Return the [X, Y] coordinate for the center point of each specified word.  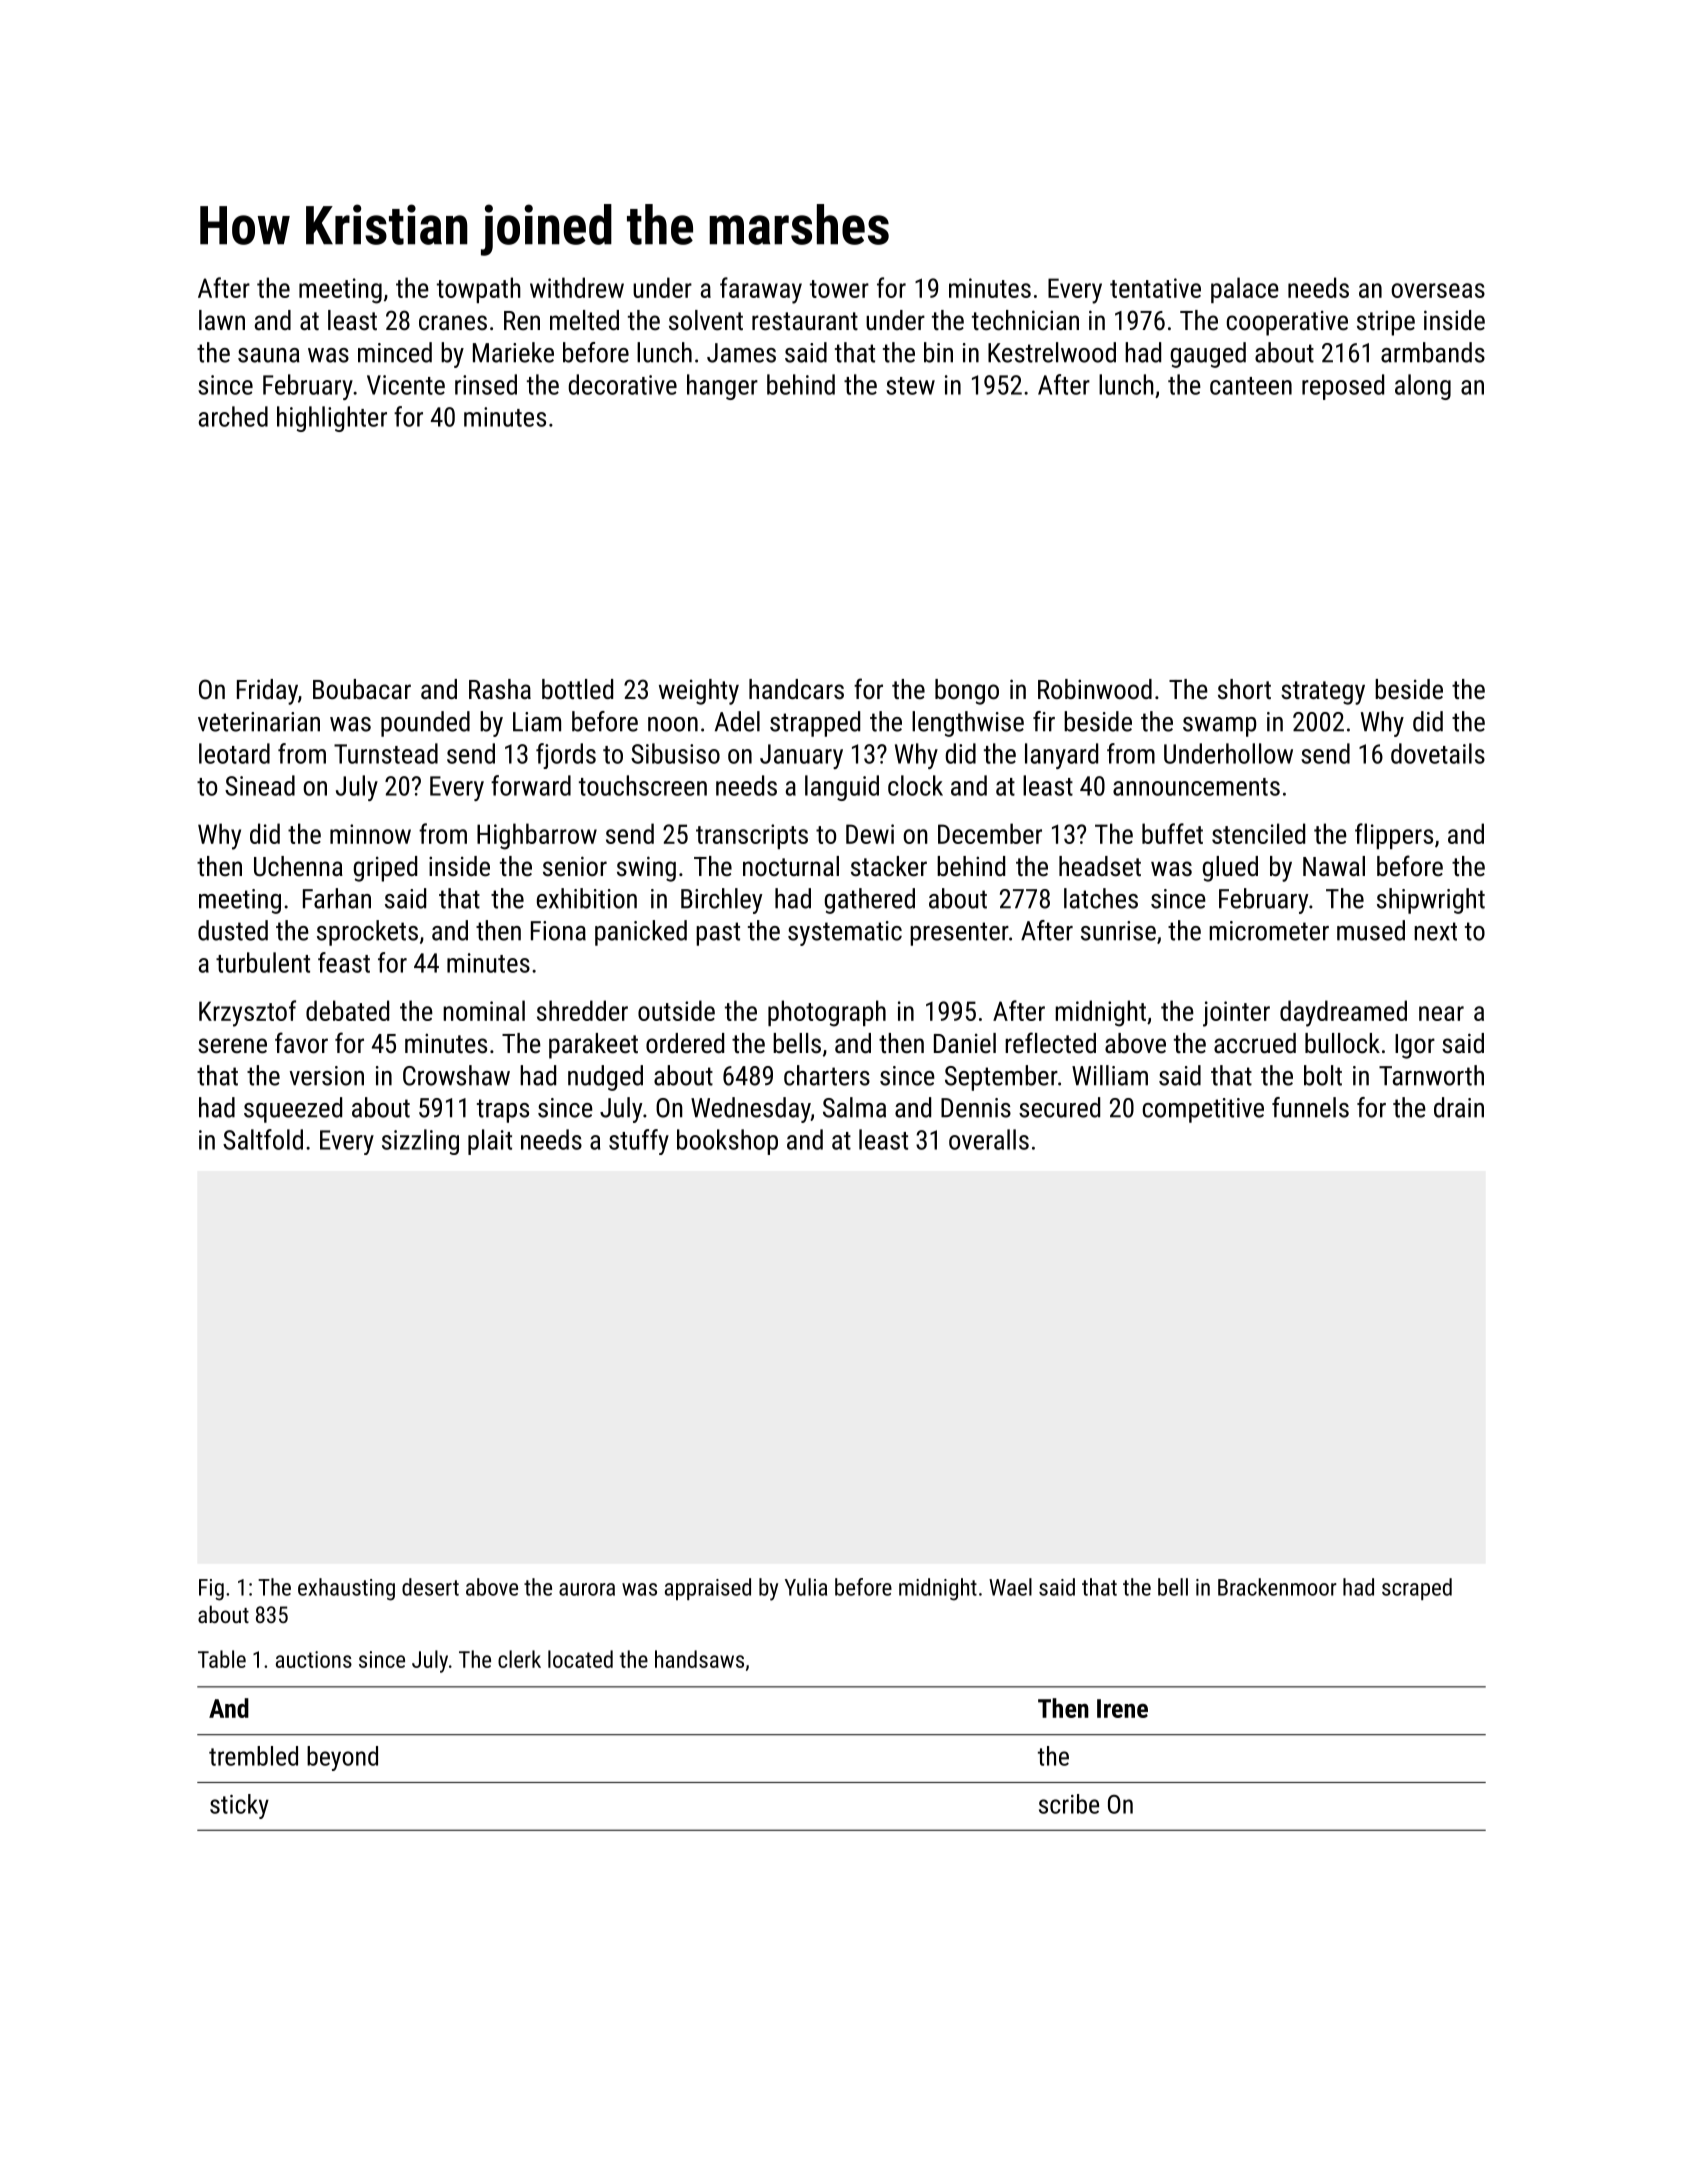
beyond [342, 1758]
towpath [479, 290]
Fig [211, 1590]
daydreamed [1343, 1013]
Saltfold [263, 1139]
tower [839, 289]
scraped [1417, 1589]
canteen [1251, 386]
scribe [1069, 1804]
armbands [1433, 352]
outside [676, 1010]
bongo [967, 692]
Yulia [806, 1587]
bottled [577, 689]
